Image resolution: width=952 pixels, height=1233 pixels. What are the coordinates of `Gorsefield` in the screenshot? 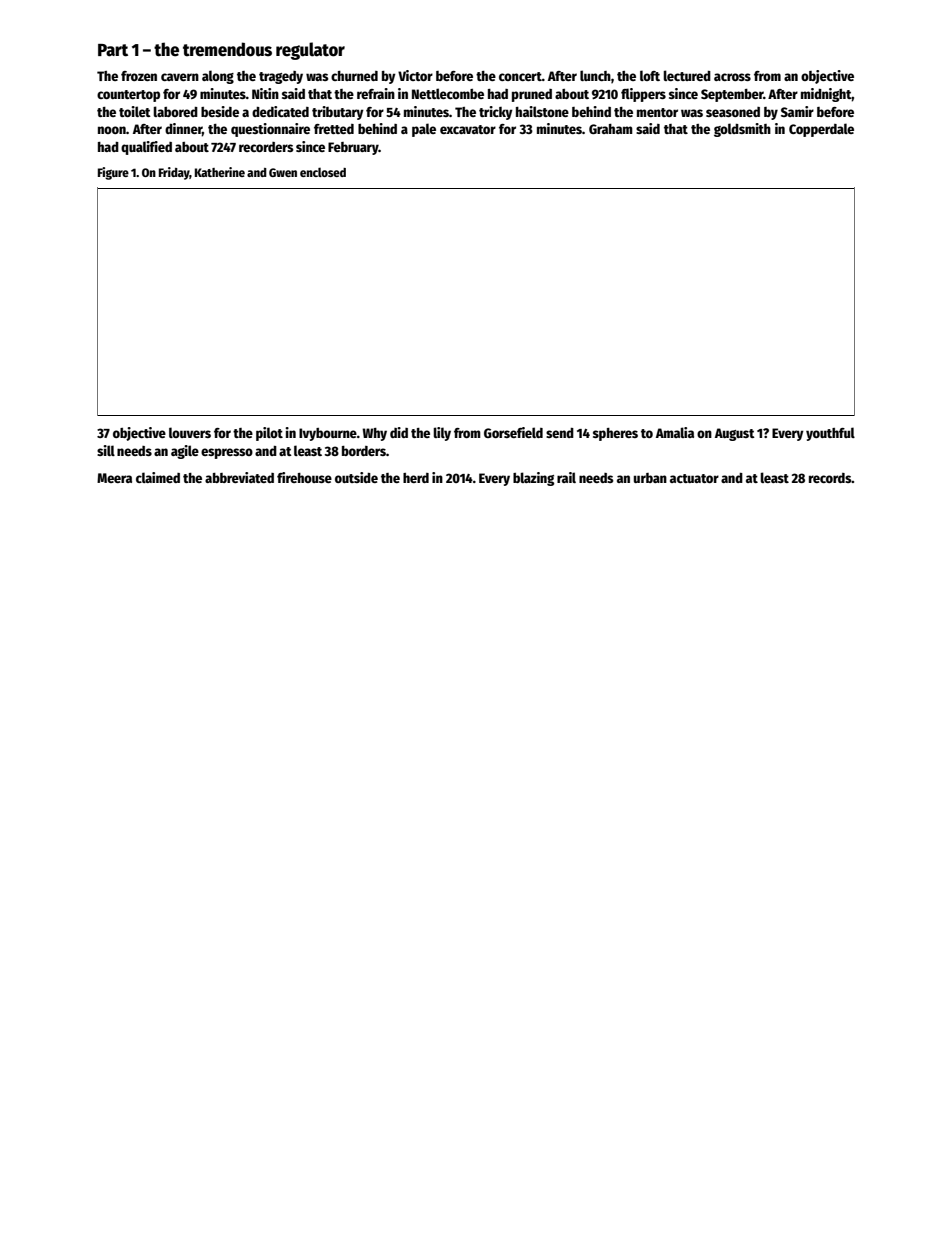 It's located at (513, 432).
